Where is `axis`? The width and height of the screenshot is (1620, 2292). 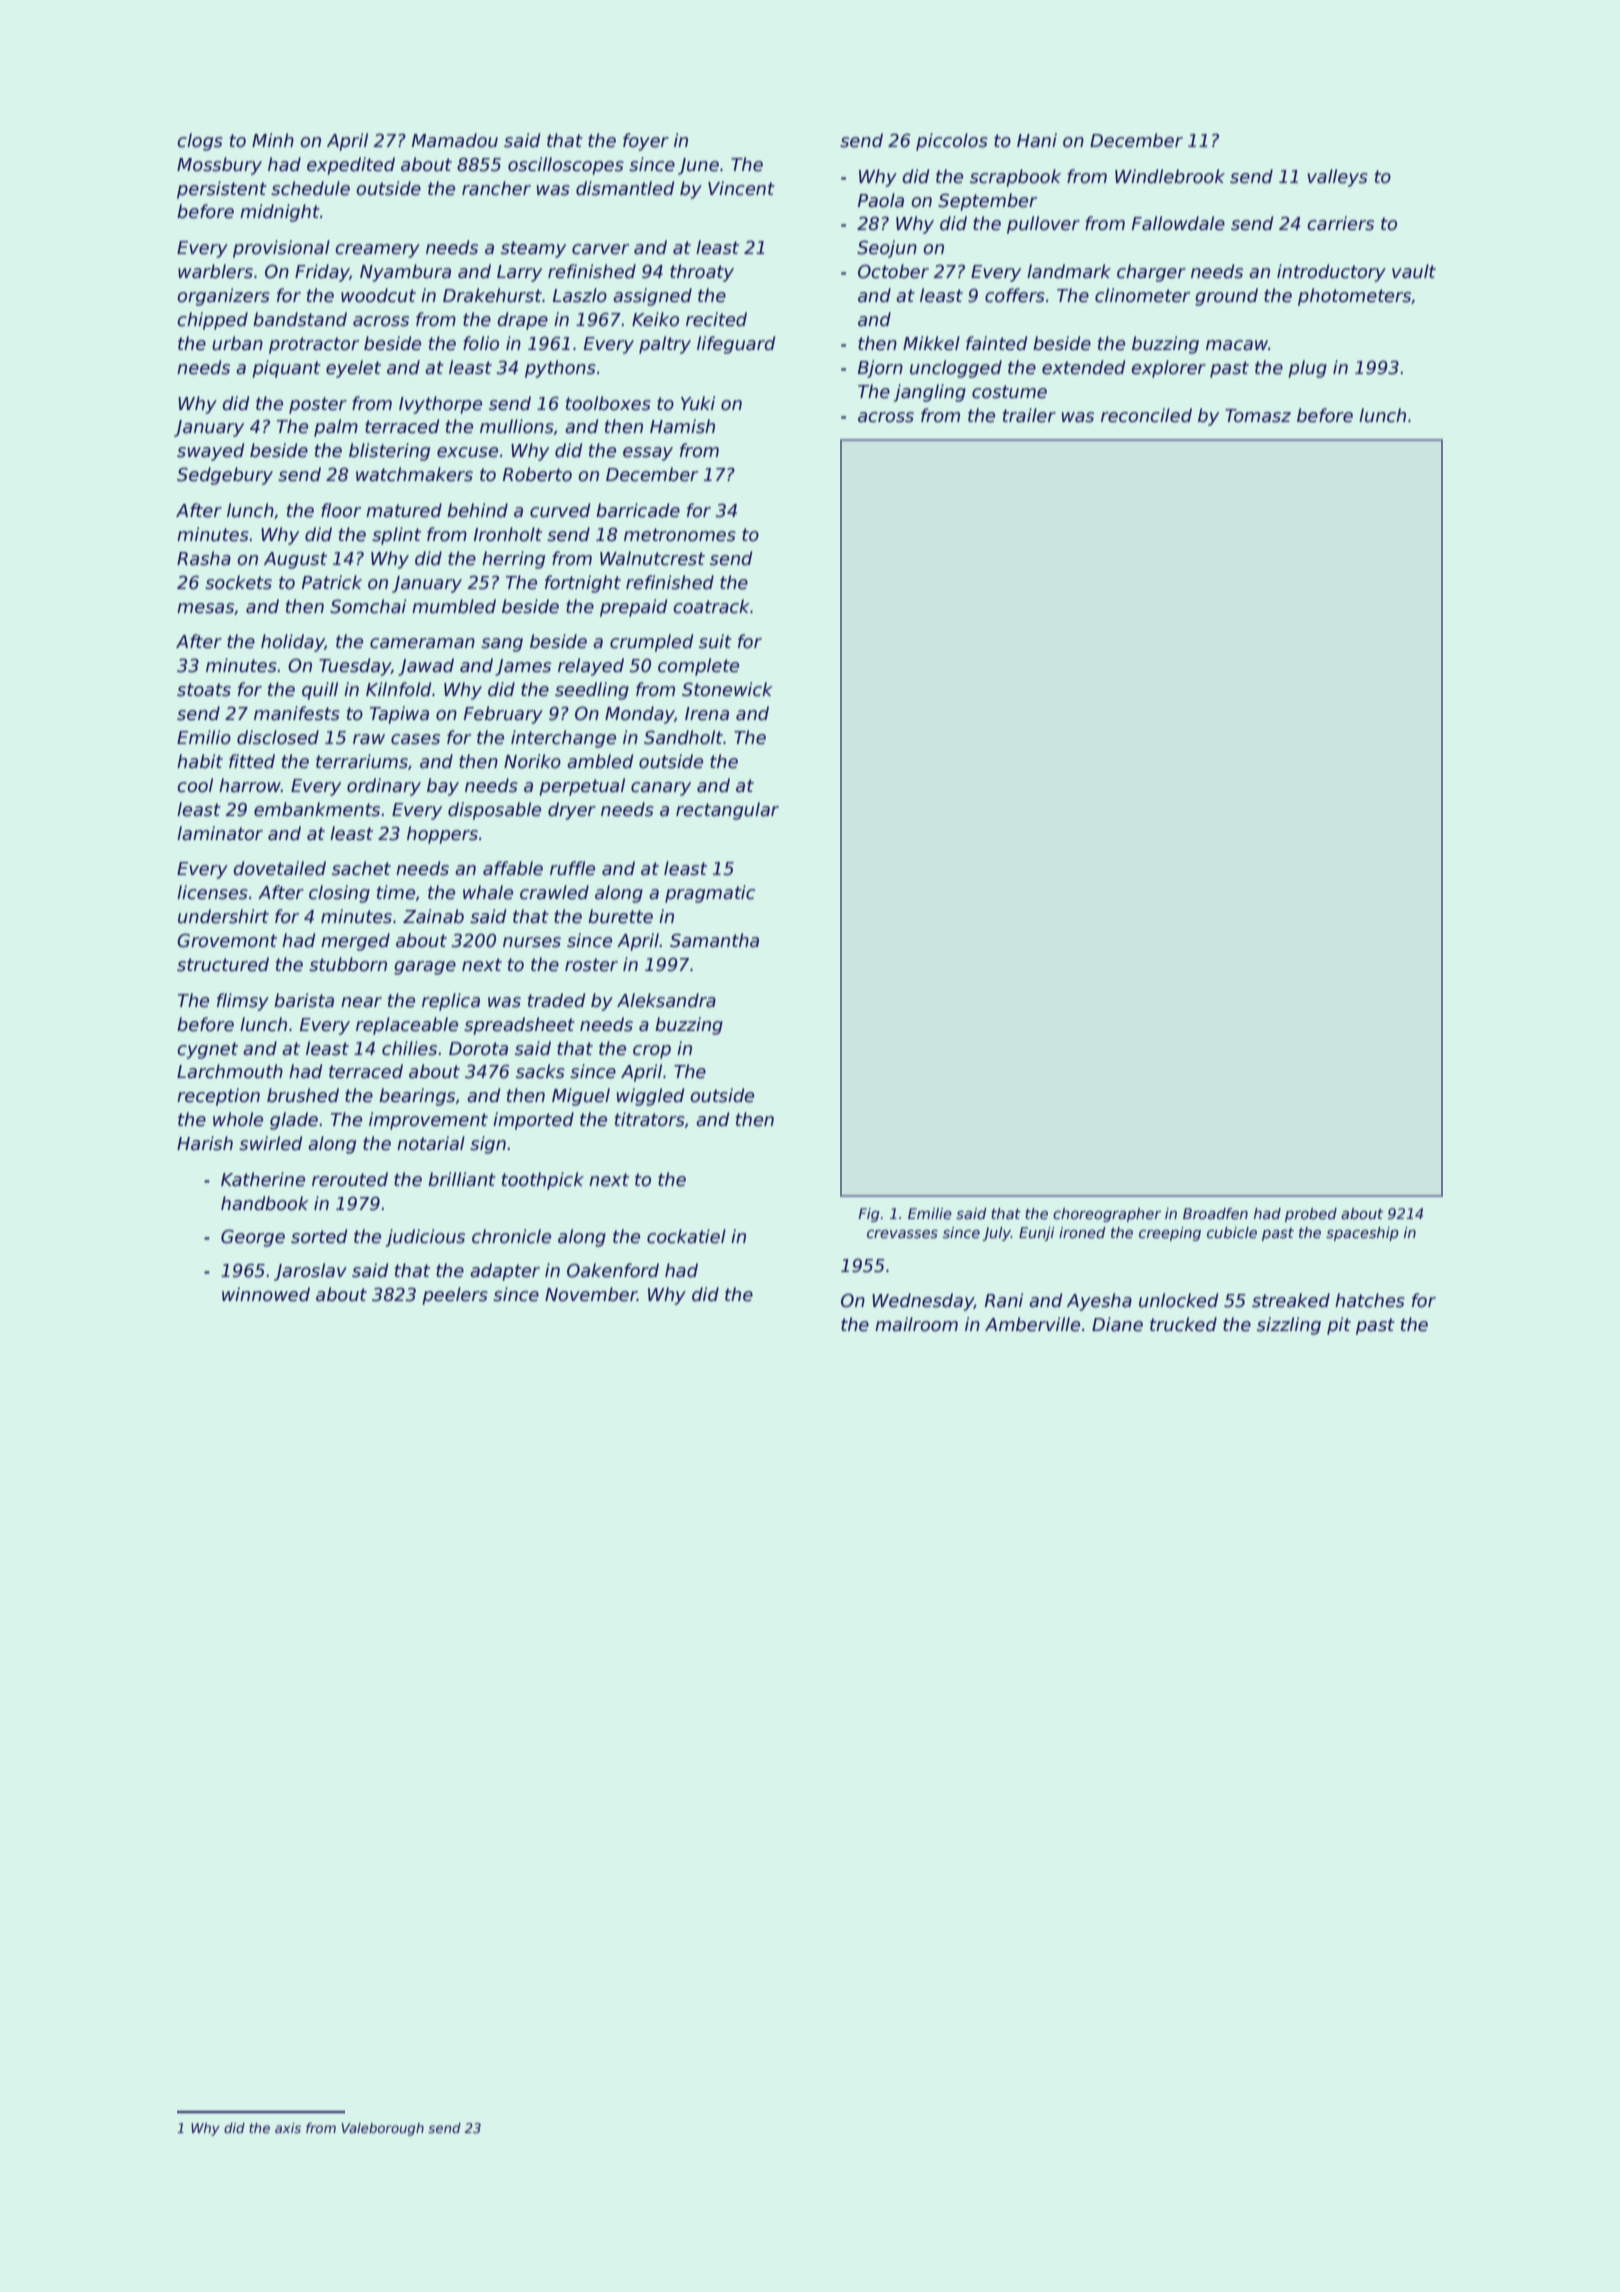
axis is located at coordinates (288, 2128).
